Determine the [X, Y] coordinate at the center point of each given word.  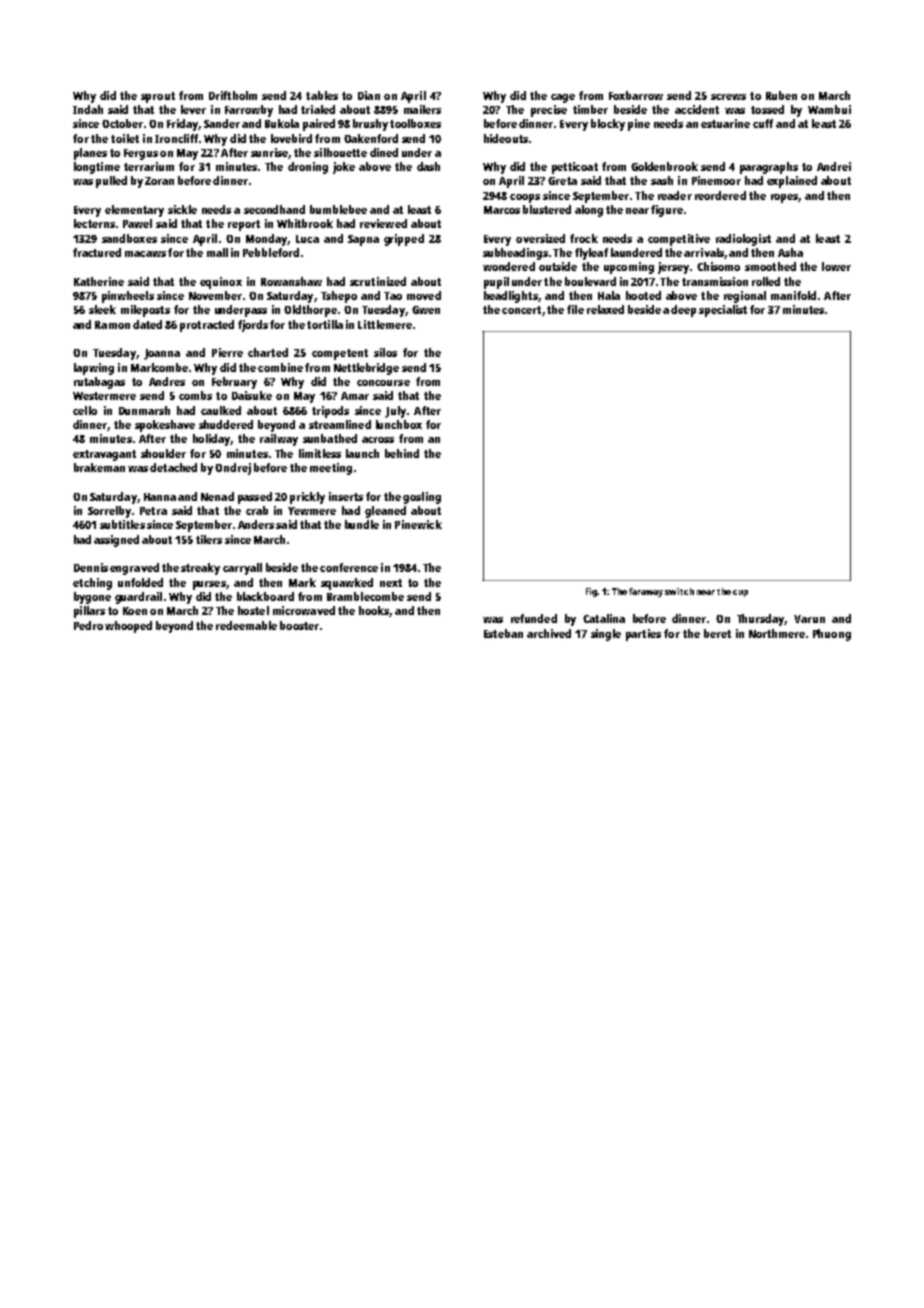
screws [728, 97]
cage [563, 98]
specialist [723, 311]
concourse [383, 383]
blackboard [265, 596]
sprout [158, 97]
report [244, 225]
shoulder [163, 453]
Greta [562, 181]
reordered [720, 195]
